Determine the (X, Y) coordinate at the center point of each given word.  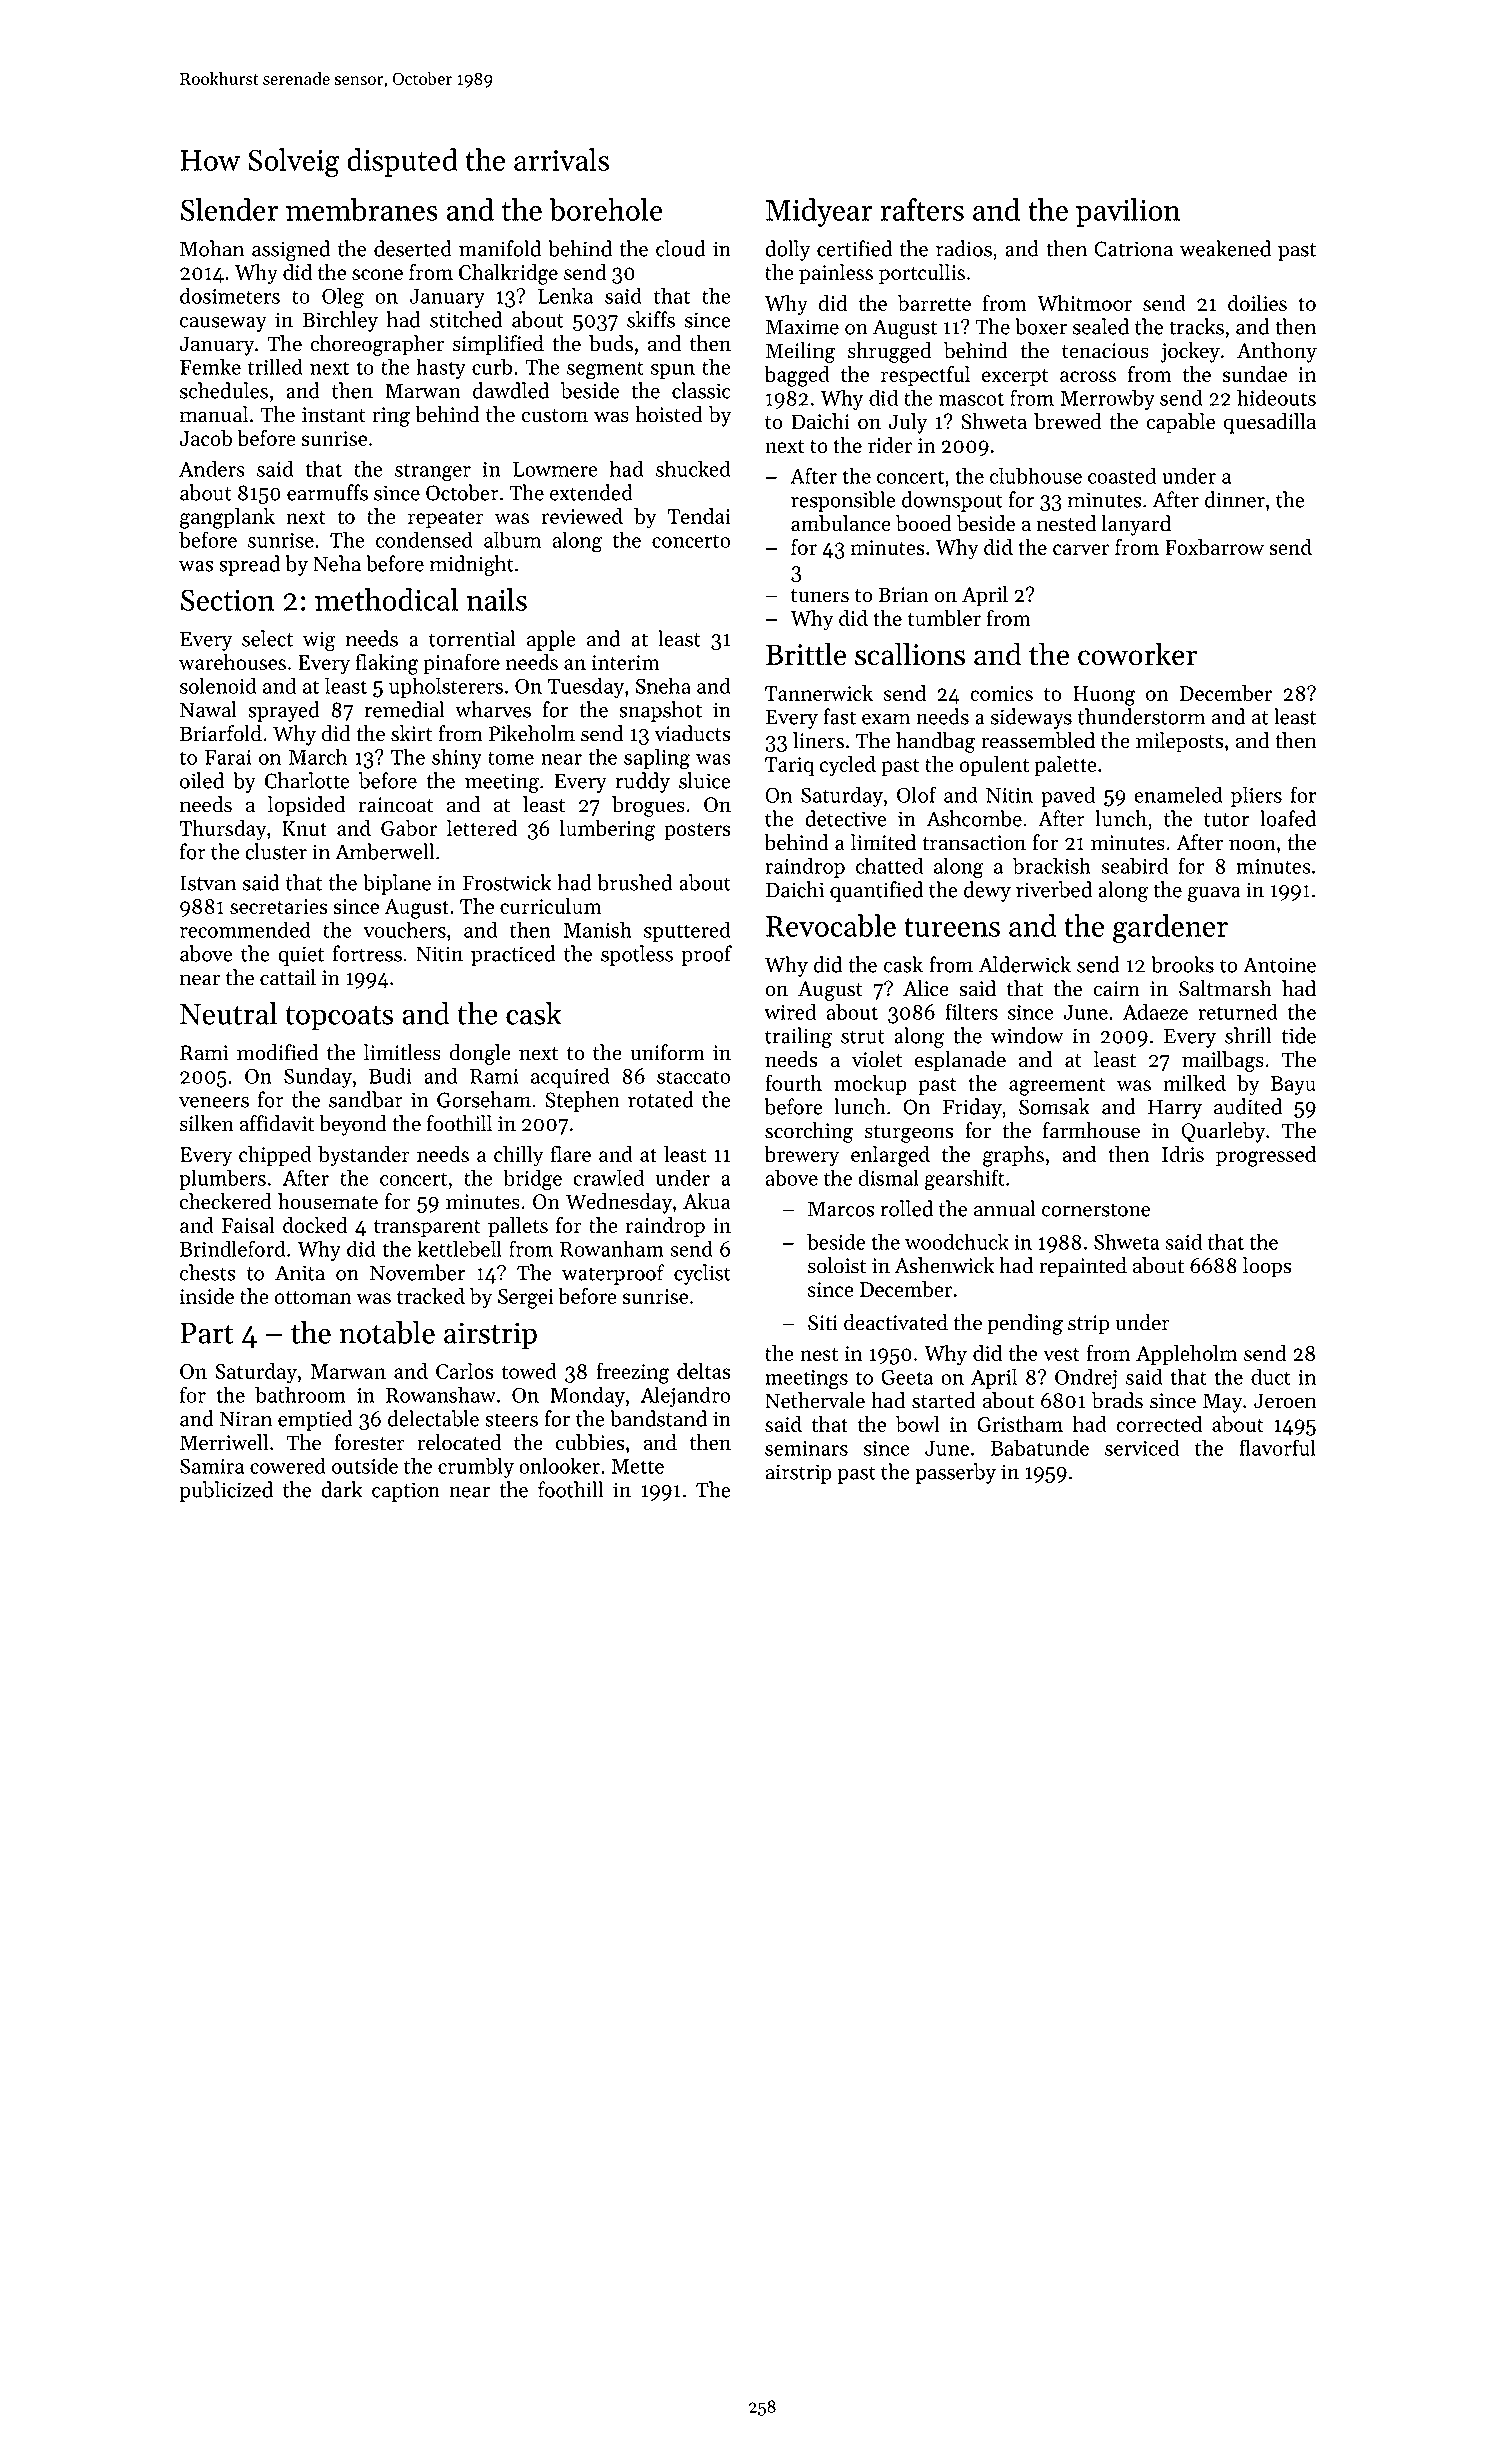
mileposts (1179, 742)
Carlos (464, 1371)
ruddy (643, 782)
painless (836, 274)
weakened (1225, 248)
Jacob (205, 438)
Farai (228, 757)
